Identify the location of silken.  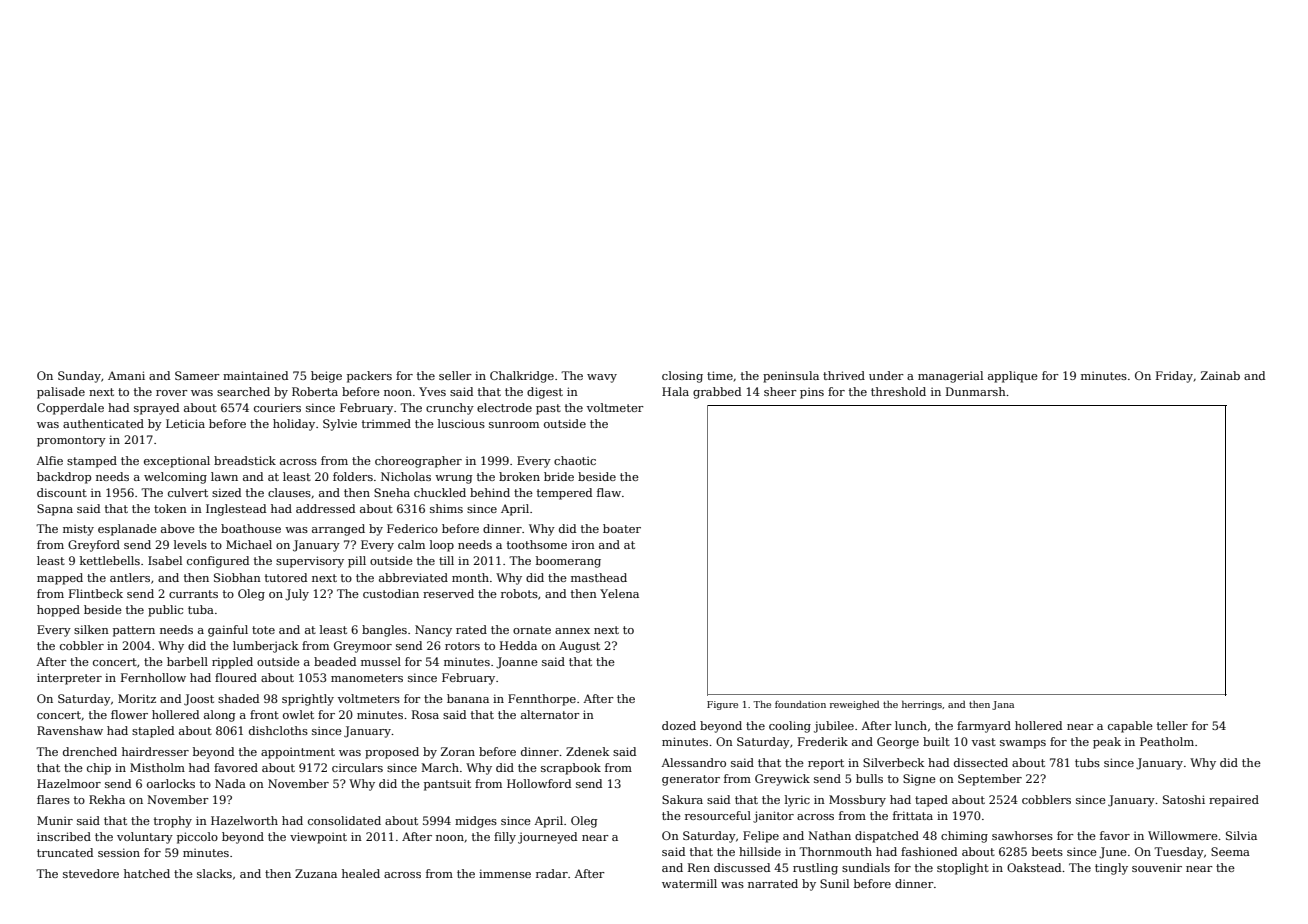
(91, 629).
